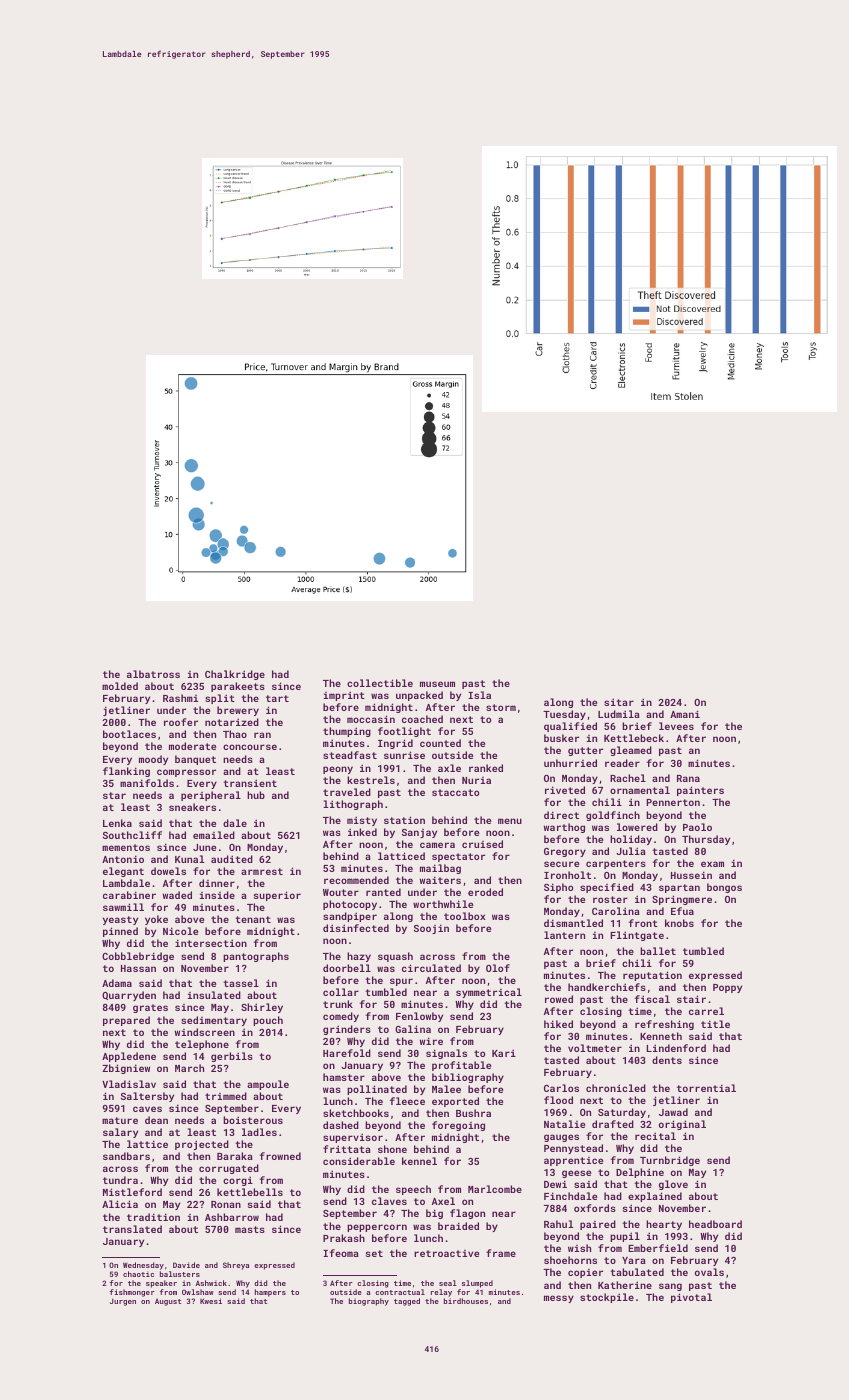 The width and height of the screenshot is (849, 1400). What do you see at coordinates (123, 859) in the screenshot?
I see `Antonio` at bounding box center [123, 859].
